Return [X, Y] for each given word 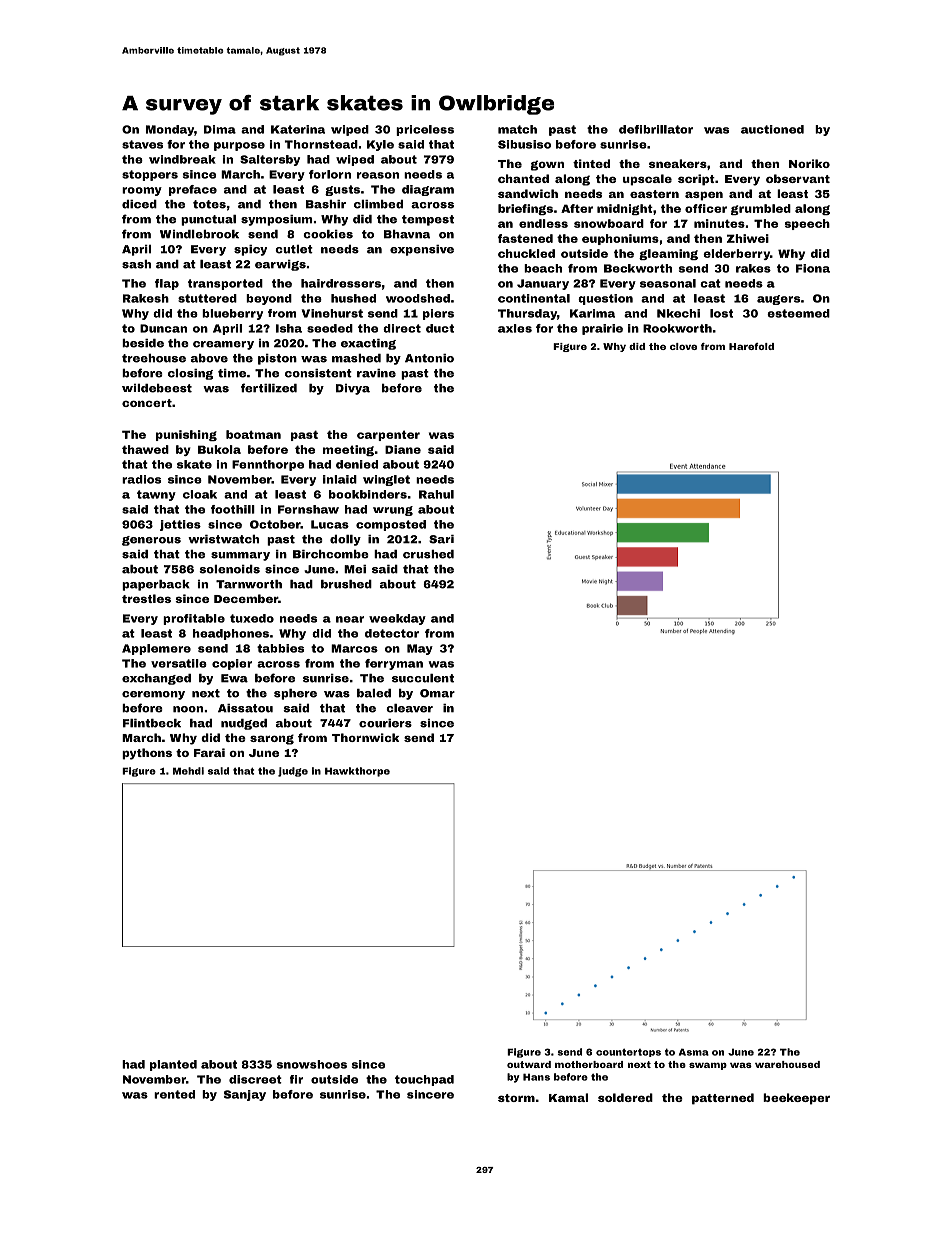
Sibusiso [524, 144]
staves [142, 144]
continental [534, 298]
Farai [209, 752]
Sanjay [245, 1095]
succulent [423, 678]
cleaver [409, 708]
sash [136, 264]
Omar [437, 693]
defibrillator [656, 129]
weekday [397, 619]
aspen [704, 196]
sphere [295, 694]
